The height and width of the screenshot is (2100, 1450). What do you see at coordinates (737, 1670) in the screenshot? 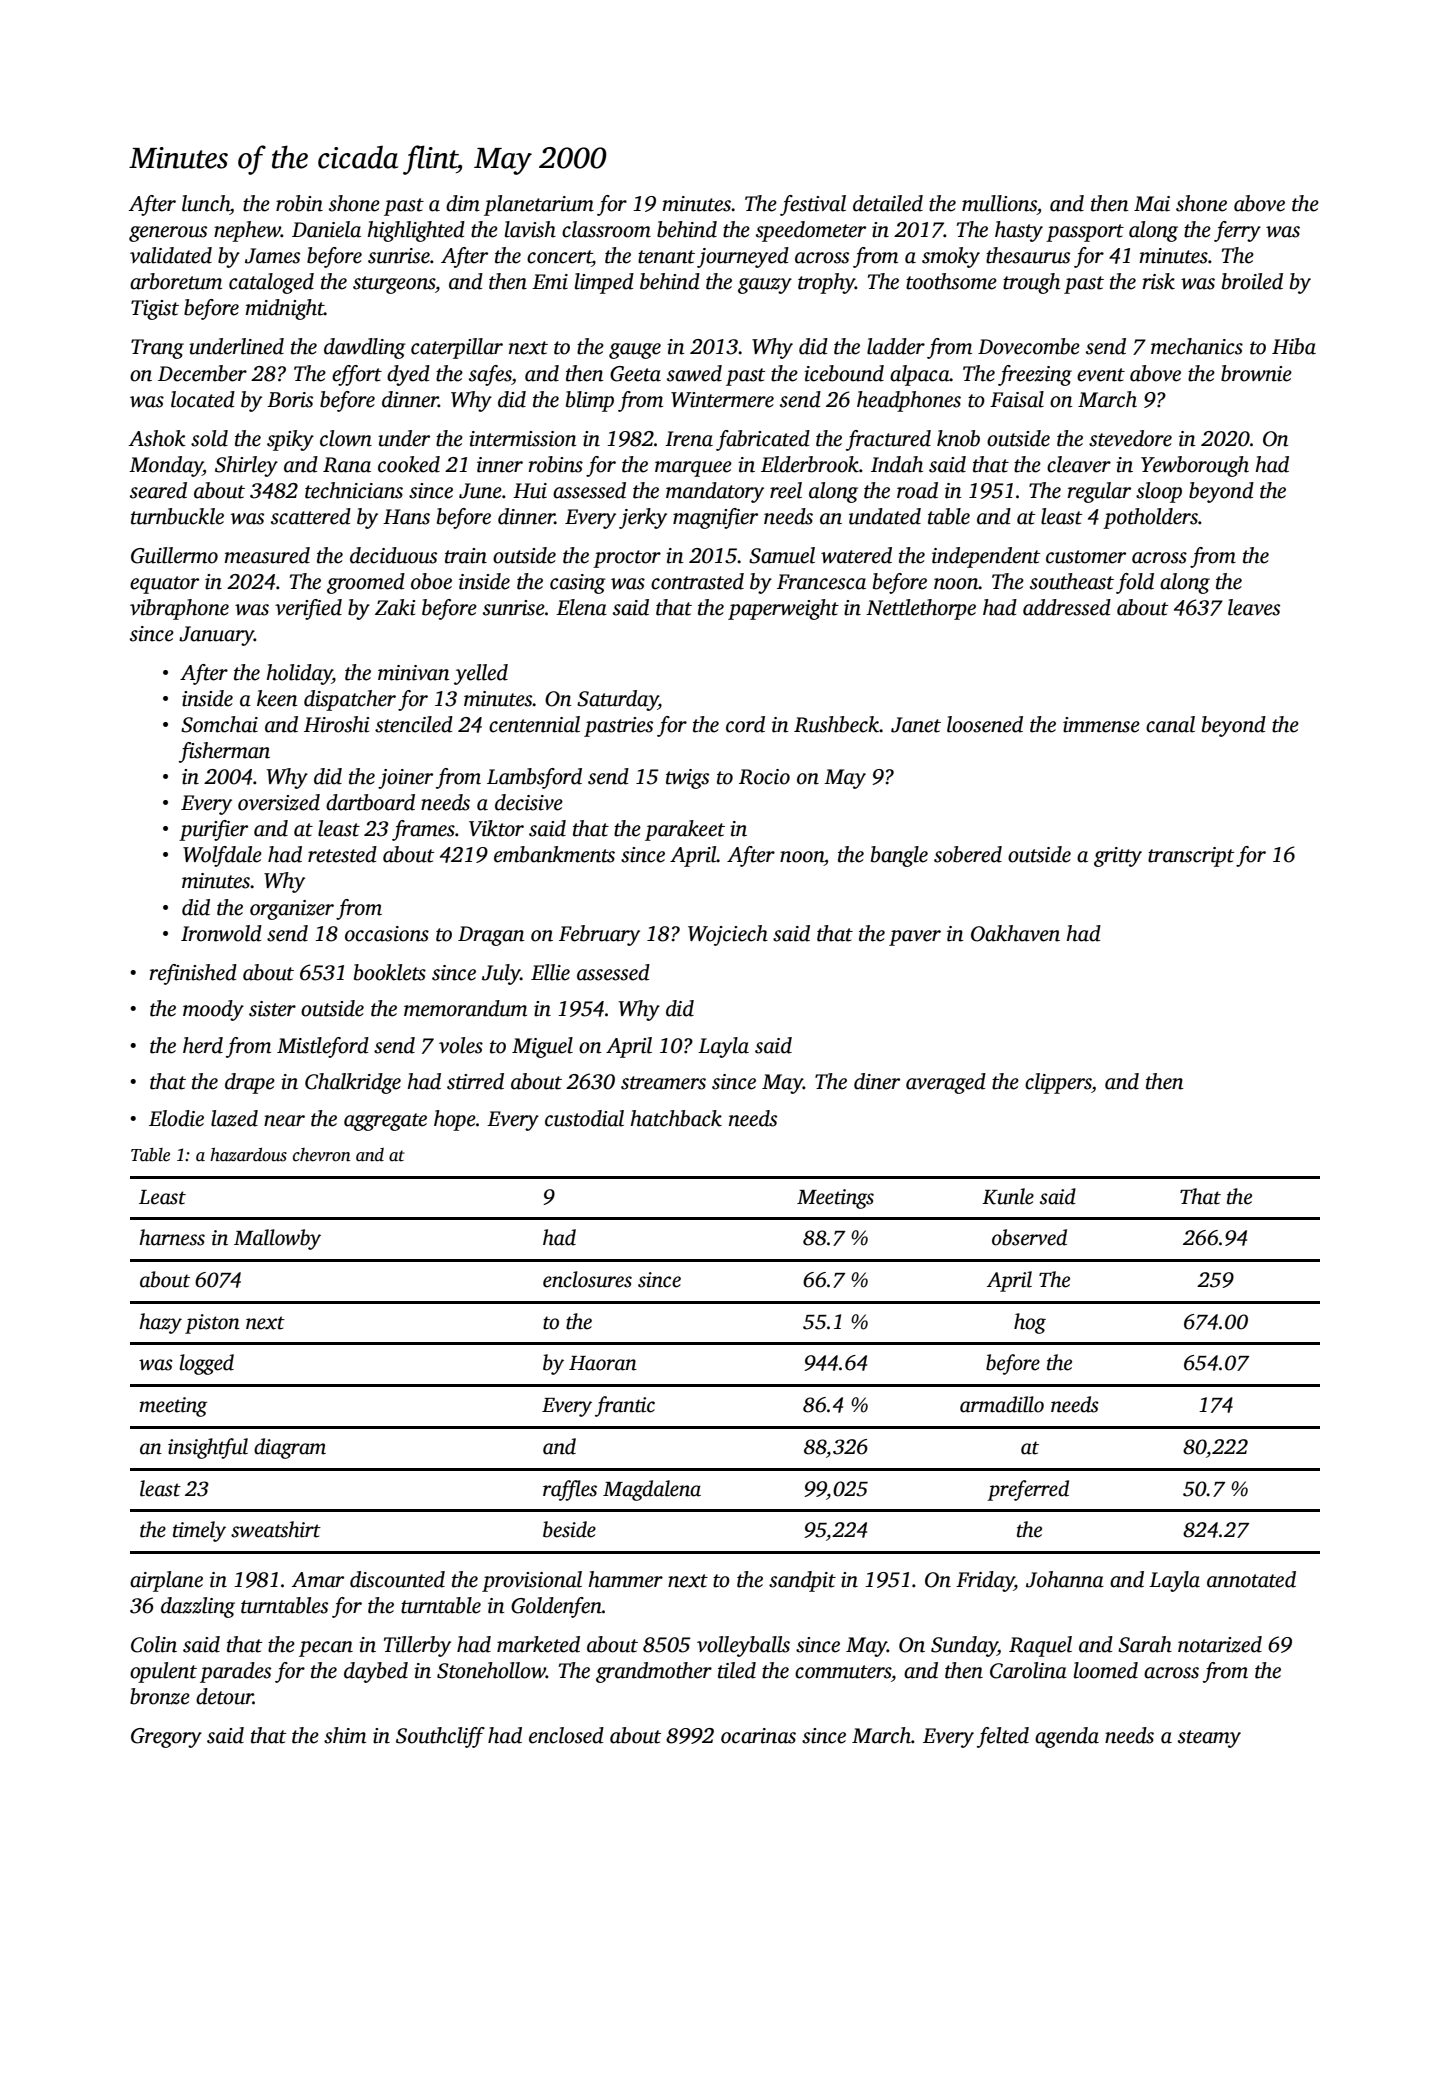
I see `tiled` at bounding box center [737, 1670].
